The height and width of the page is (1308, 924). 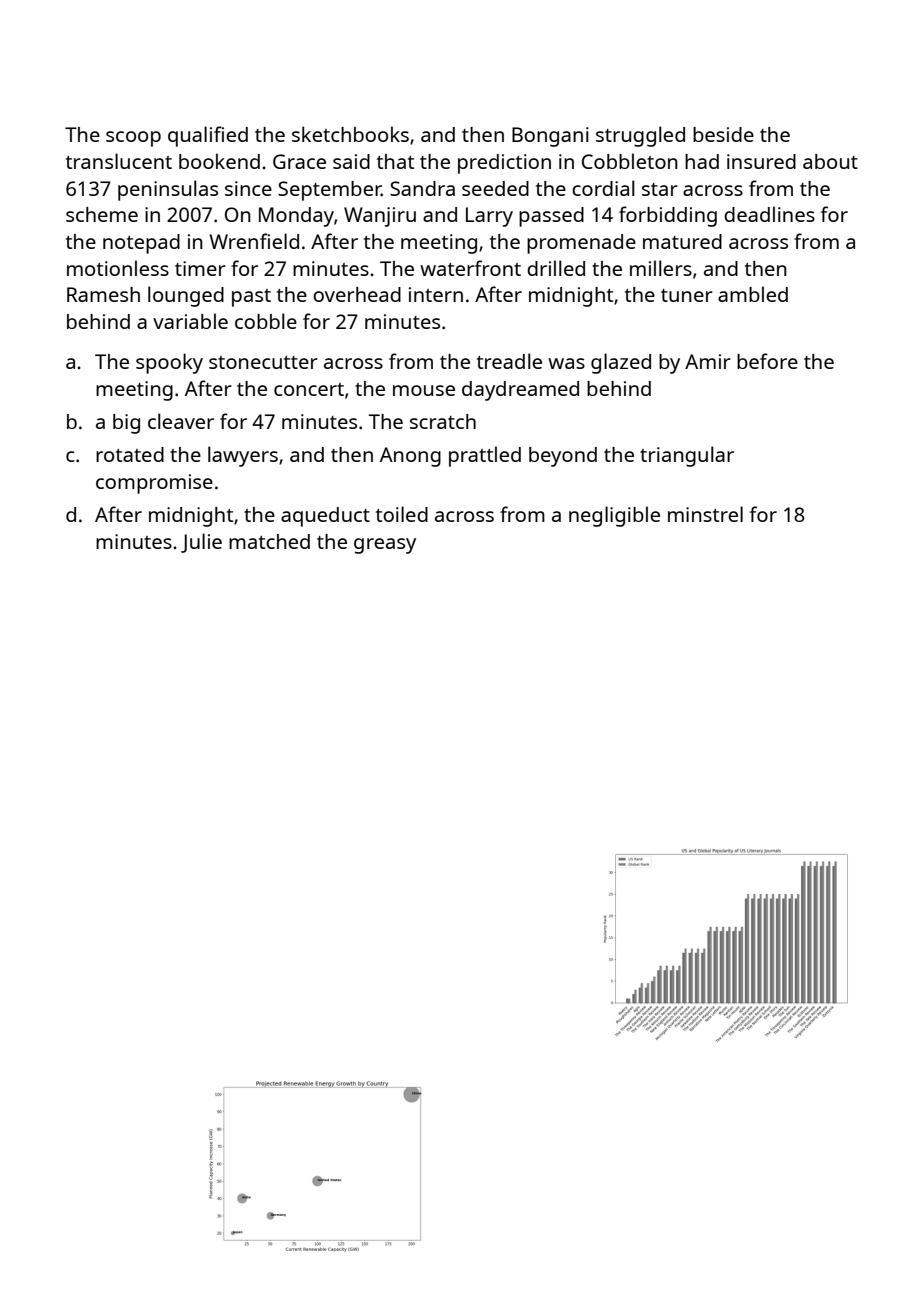 I want to click on scoop, so click(x=133, y=139).
